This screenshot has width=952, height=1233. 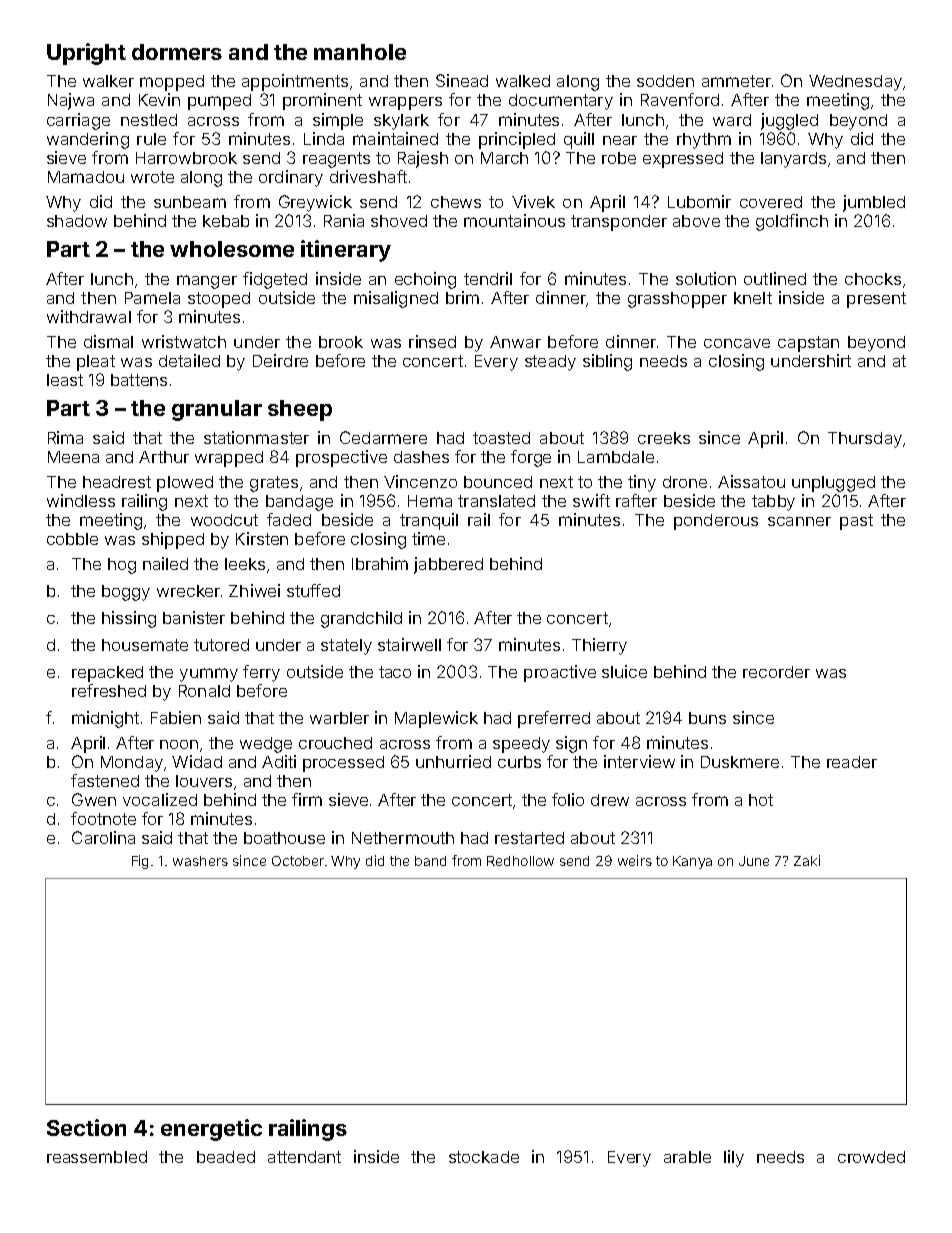 What do you see at coordinates (484, 1157) in the screenshot?
I see `stockade` at bounding box center [484, 1157].
